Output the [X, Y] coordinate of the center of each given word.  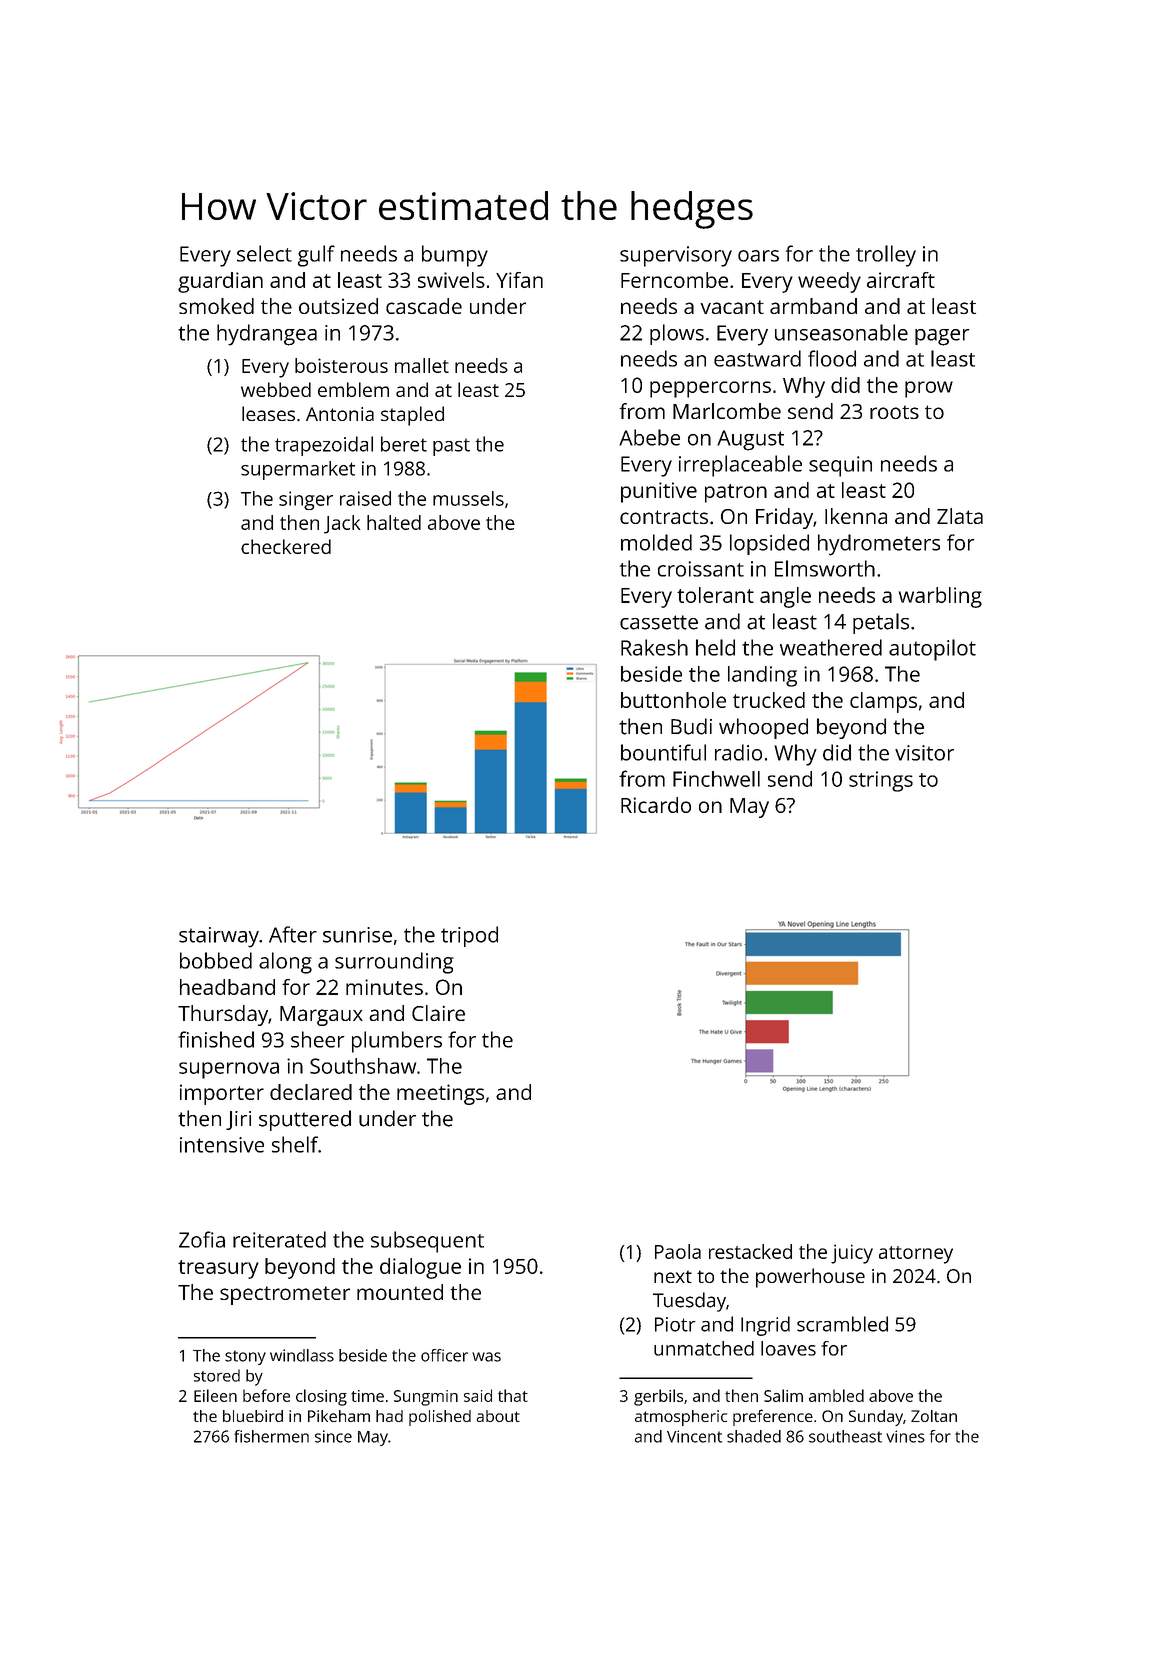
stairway [219, 937]
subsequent [427, 1242]
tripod [469, 936]
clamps [883, 702]
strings [881, 781]
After [293, 934]
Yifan [519, 280]
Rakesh [654, 647]
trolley [886, 256]
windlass [302, 1355]
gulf [316, 256]
